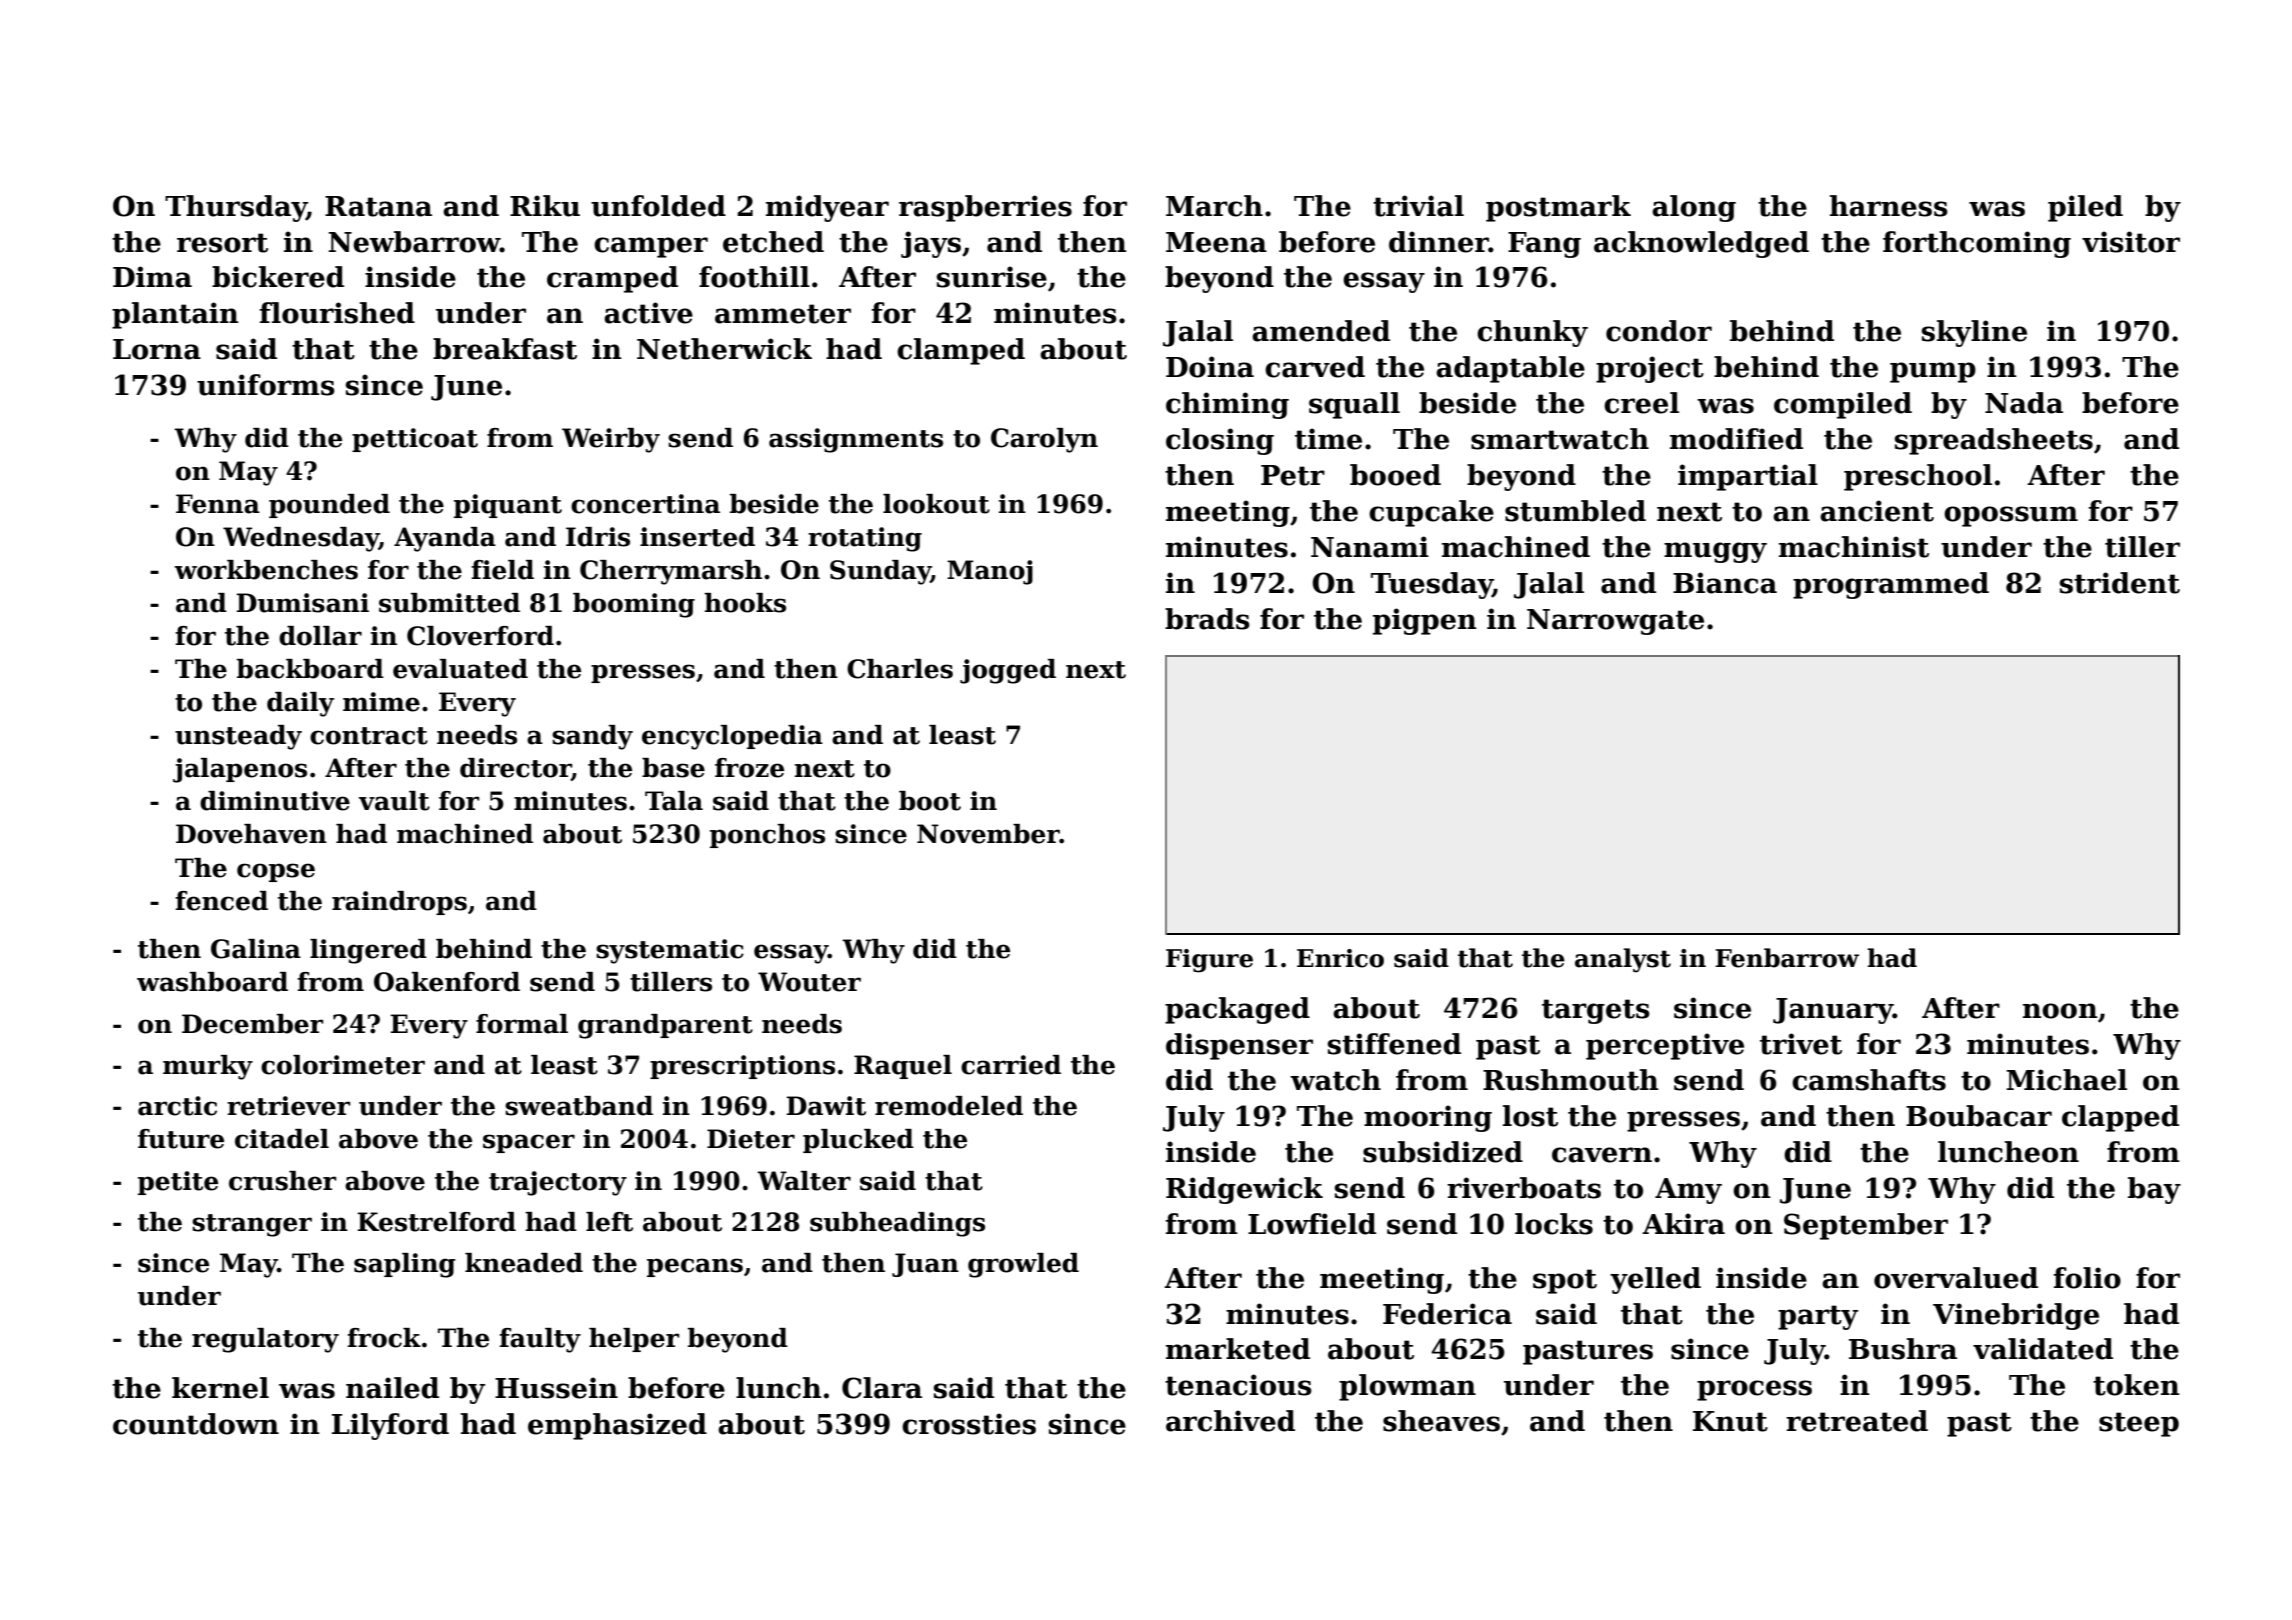  Describe the element at coordinates (1659, 331) in the screenshot. I see `condor` at that location.
